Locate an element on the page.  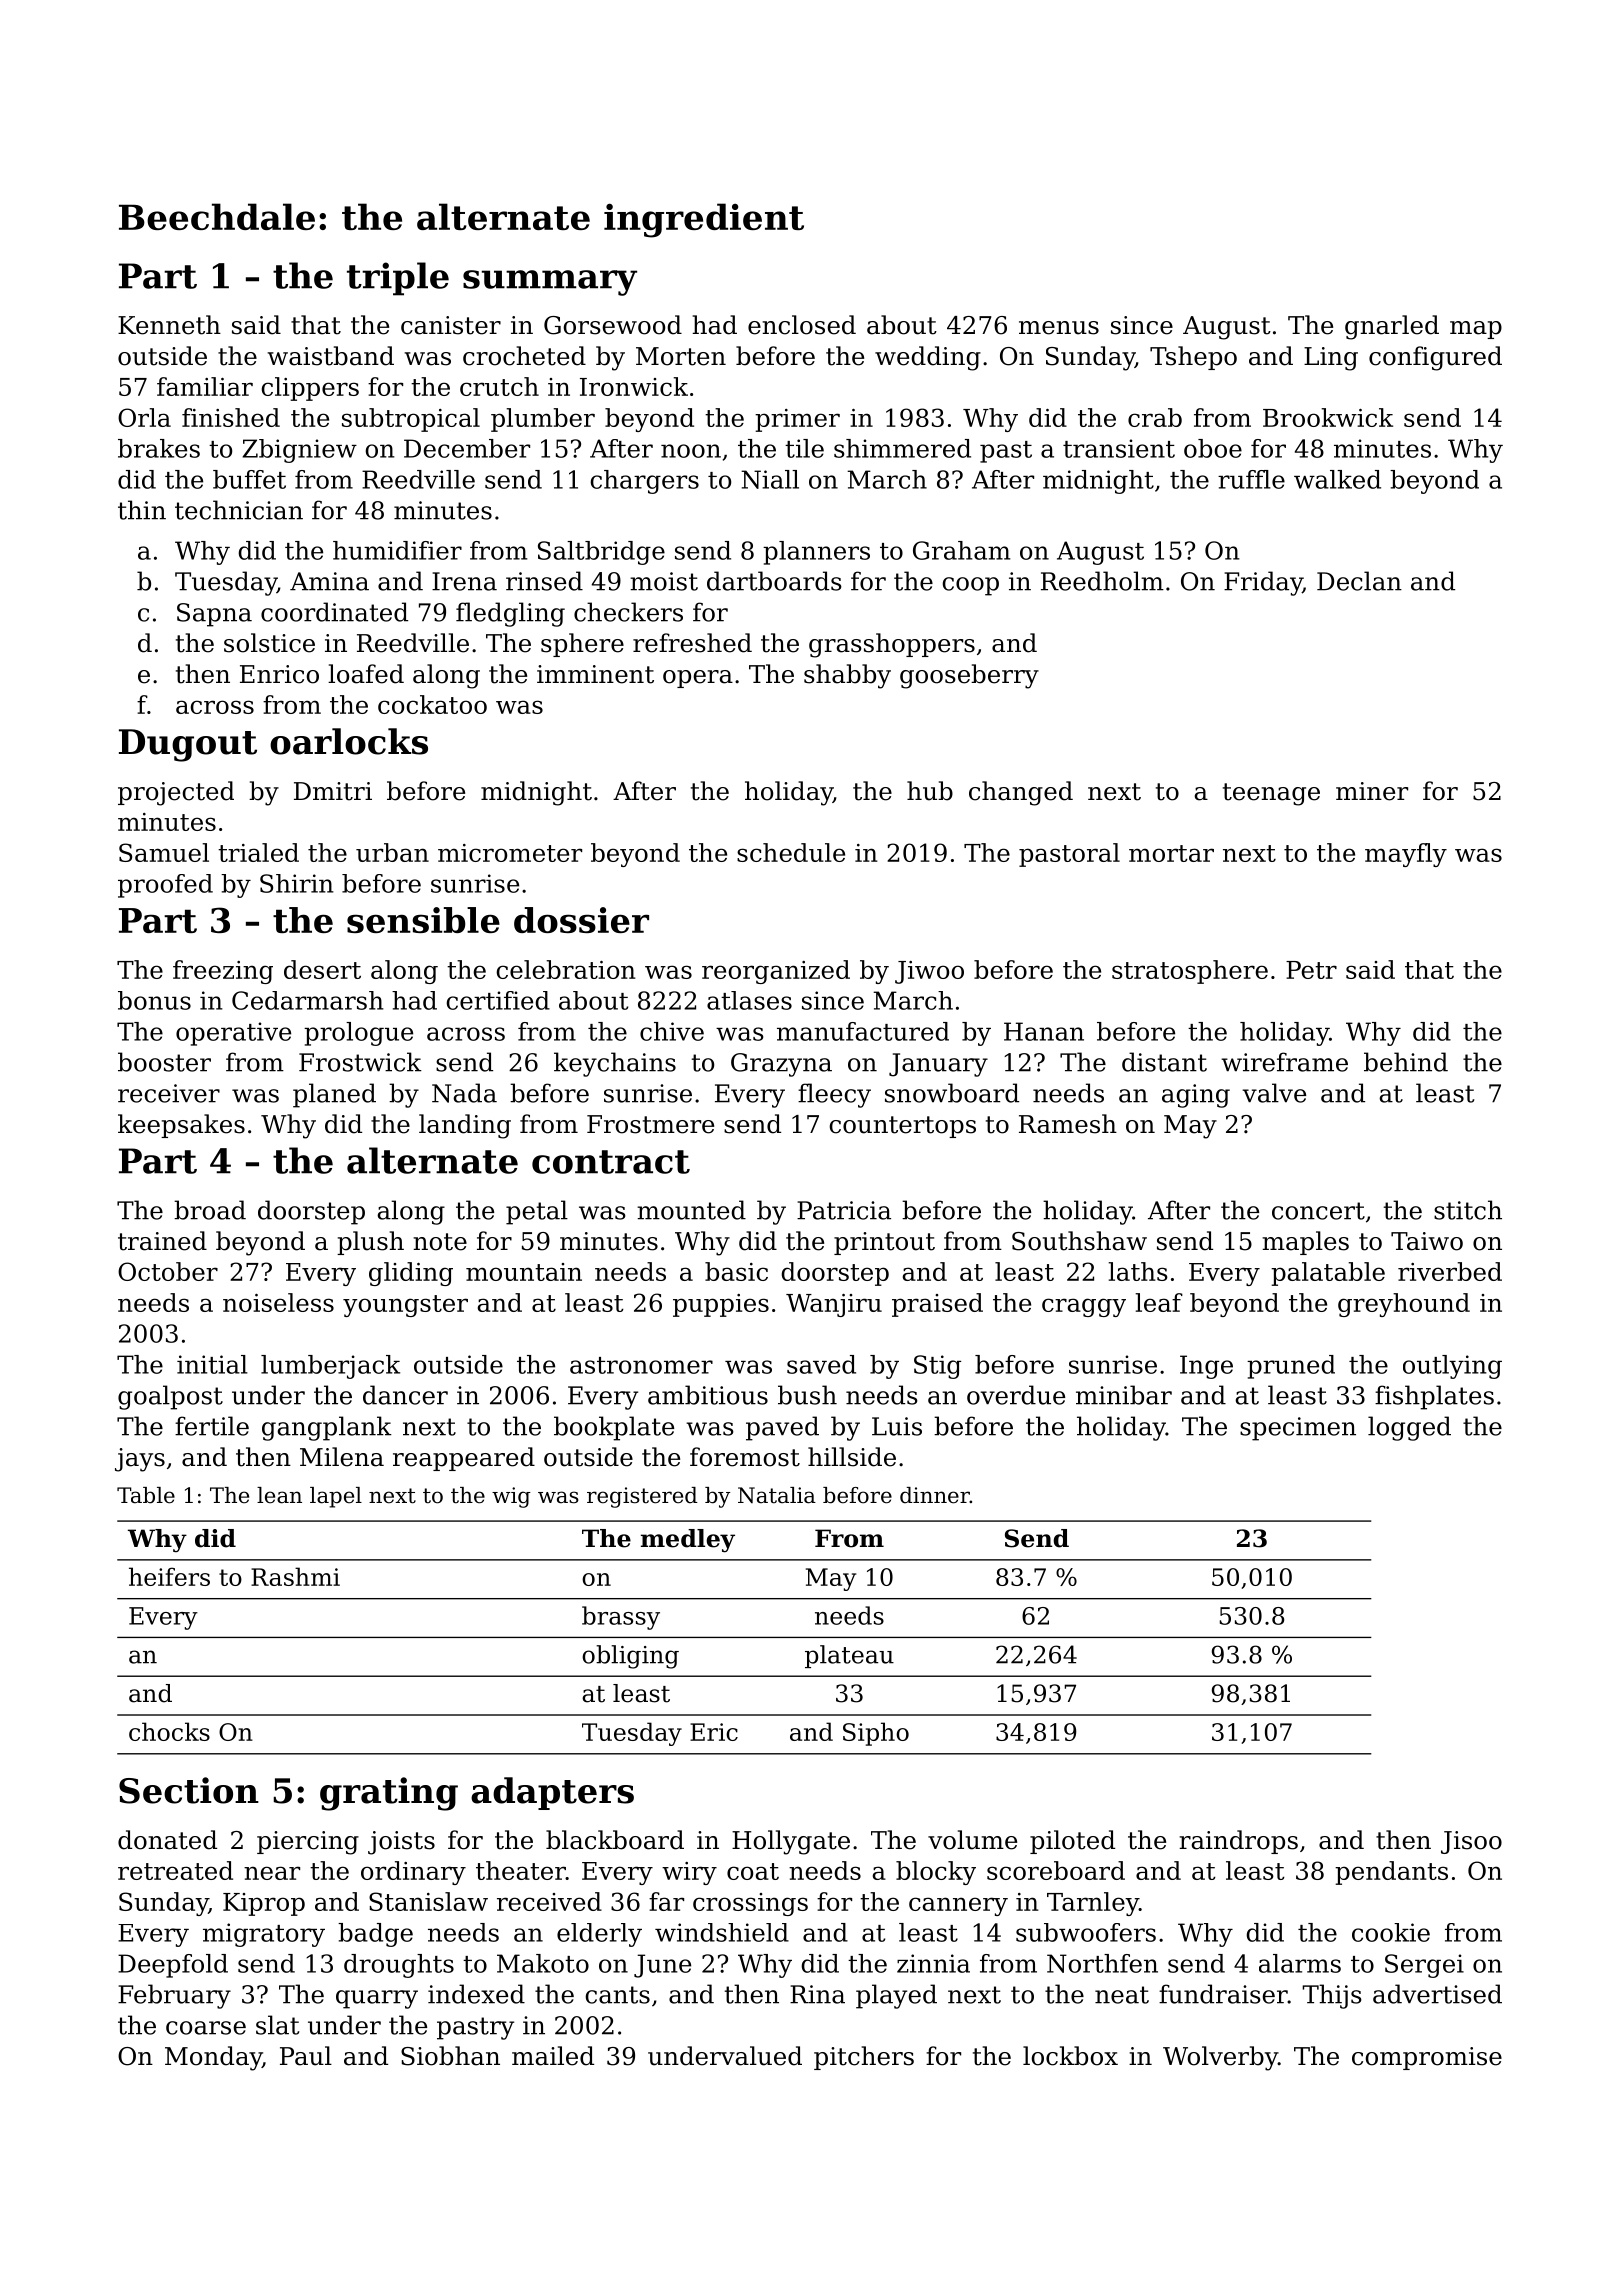
Enrico is located at coordinates (279, 674).
